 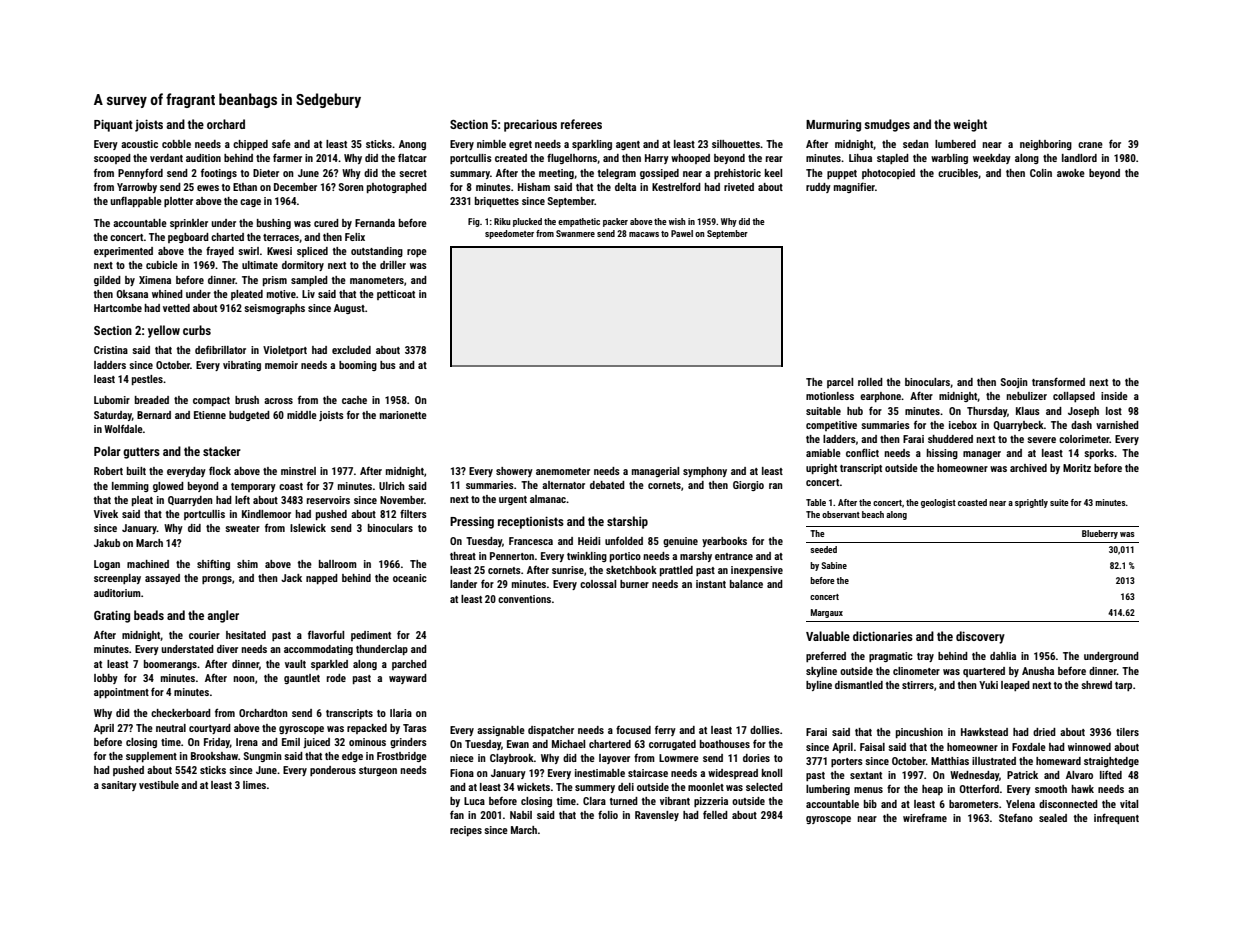 I want to click on yearbooks, so click(x=724, y=542).
